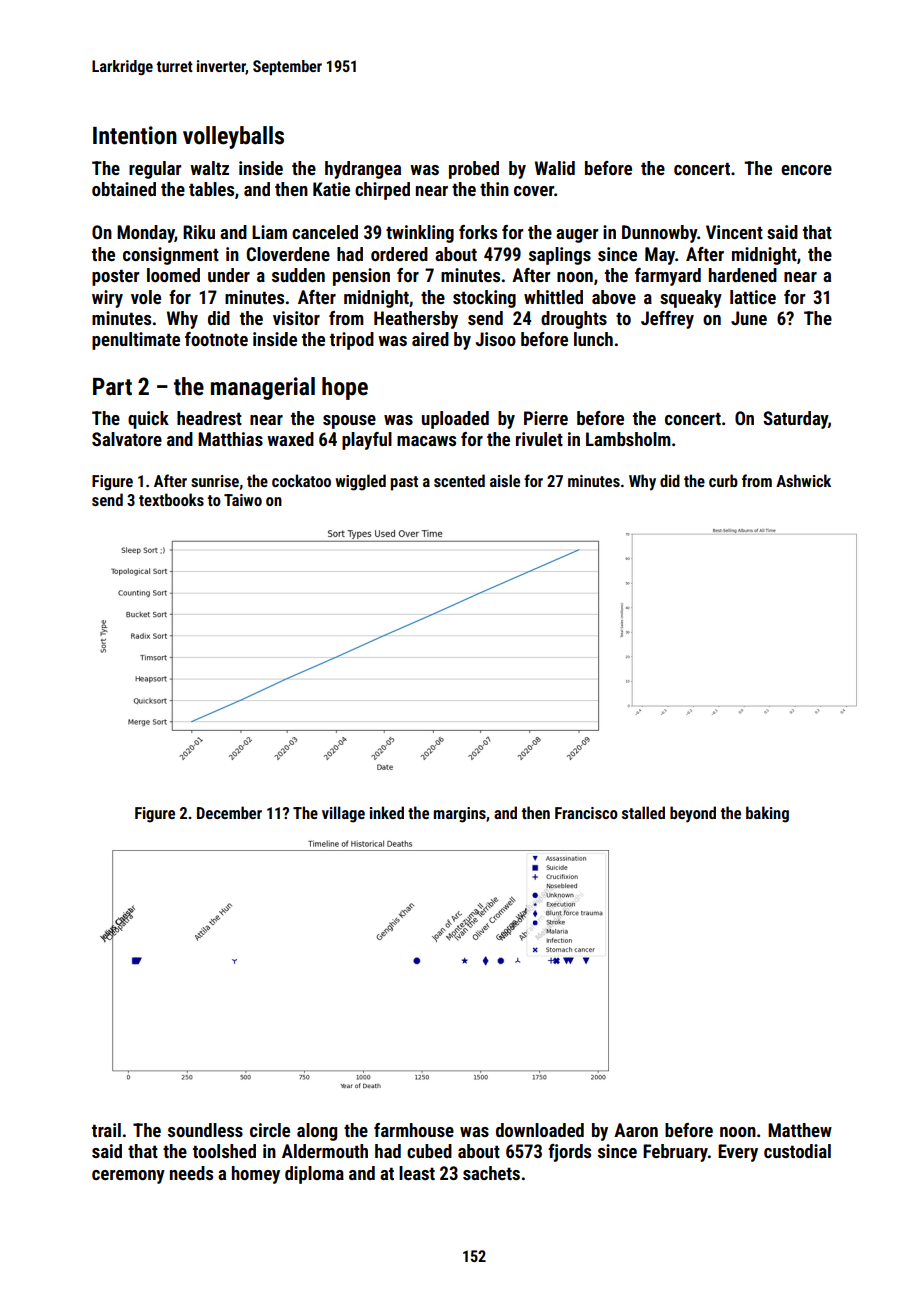  I want to click on Intention, so click(135, 135).
